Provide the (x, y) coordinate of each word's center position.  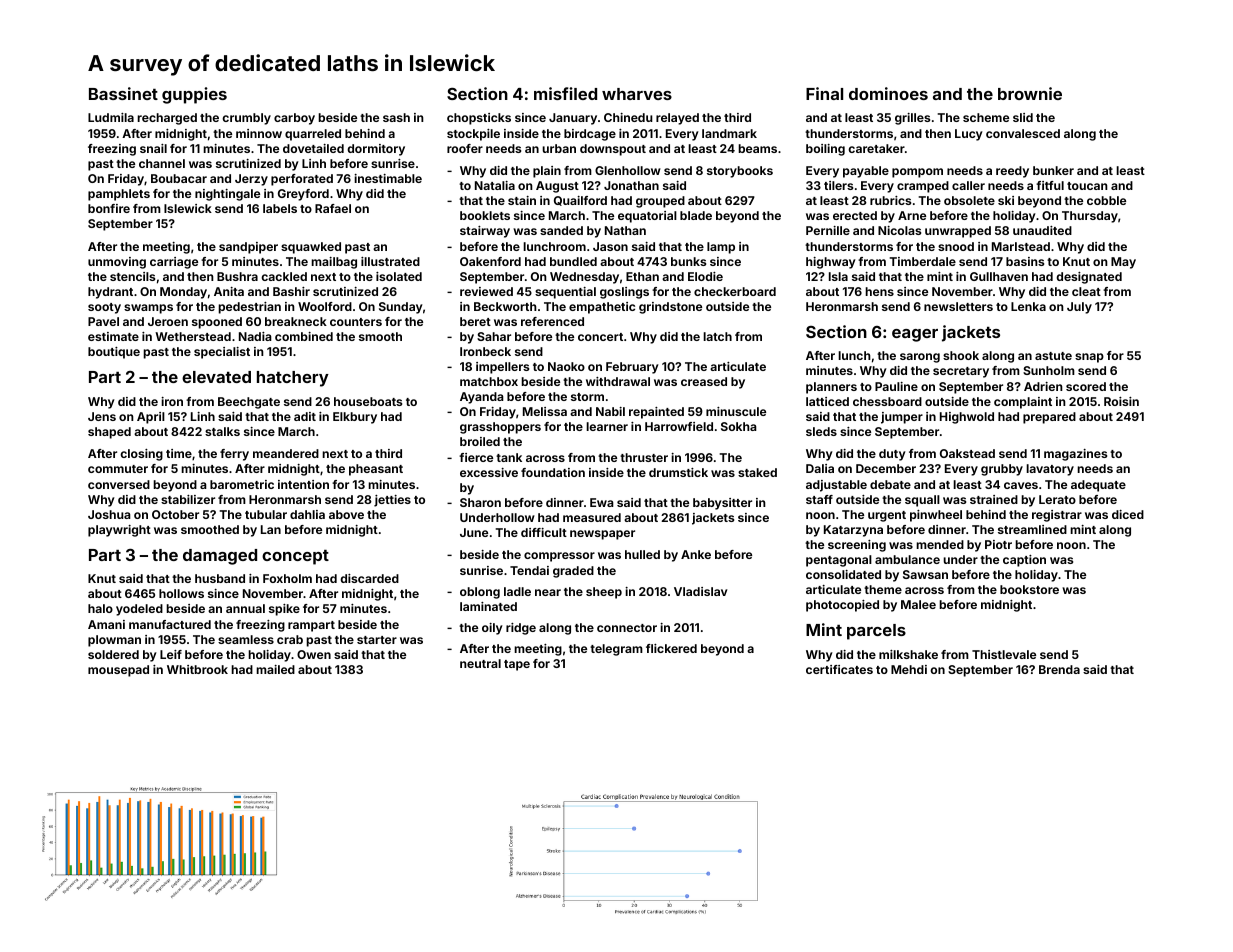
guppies (194, 95)
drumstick (678, 472)
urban (559, 148)
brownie (1030, 93)
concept (295, 557)
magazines (1075, 455)
